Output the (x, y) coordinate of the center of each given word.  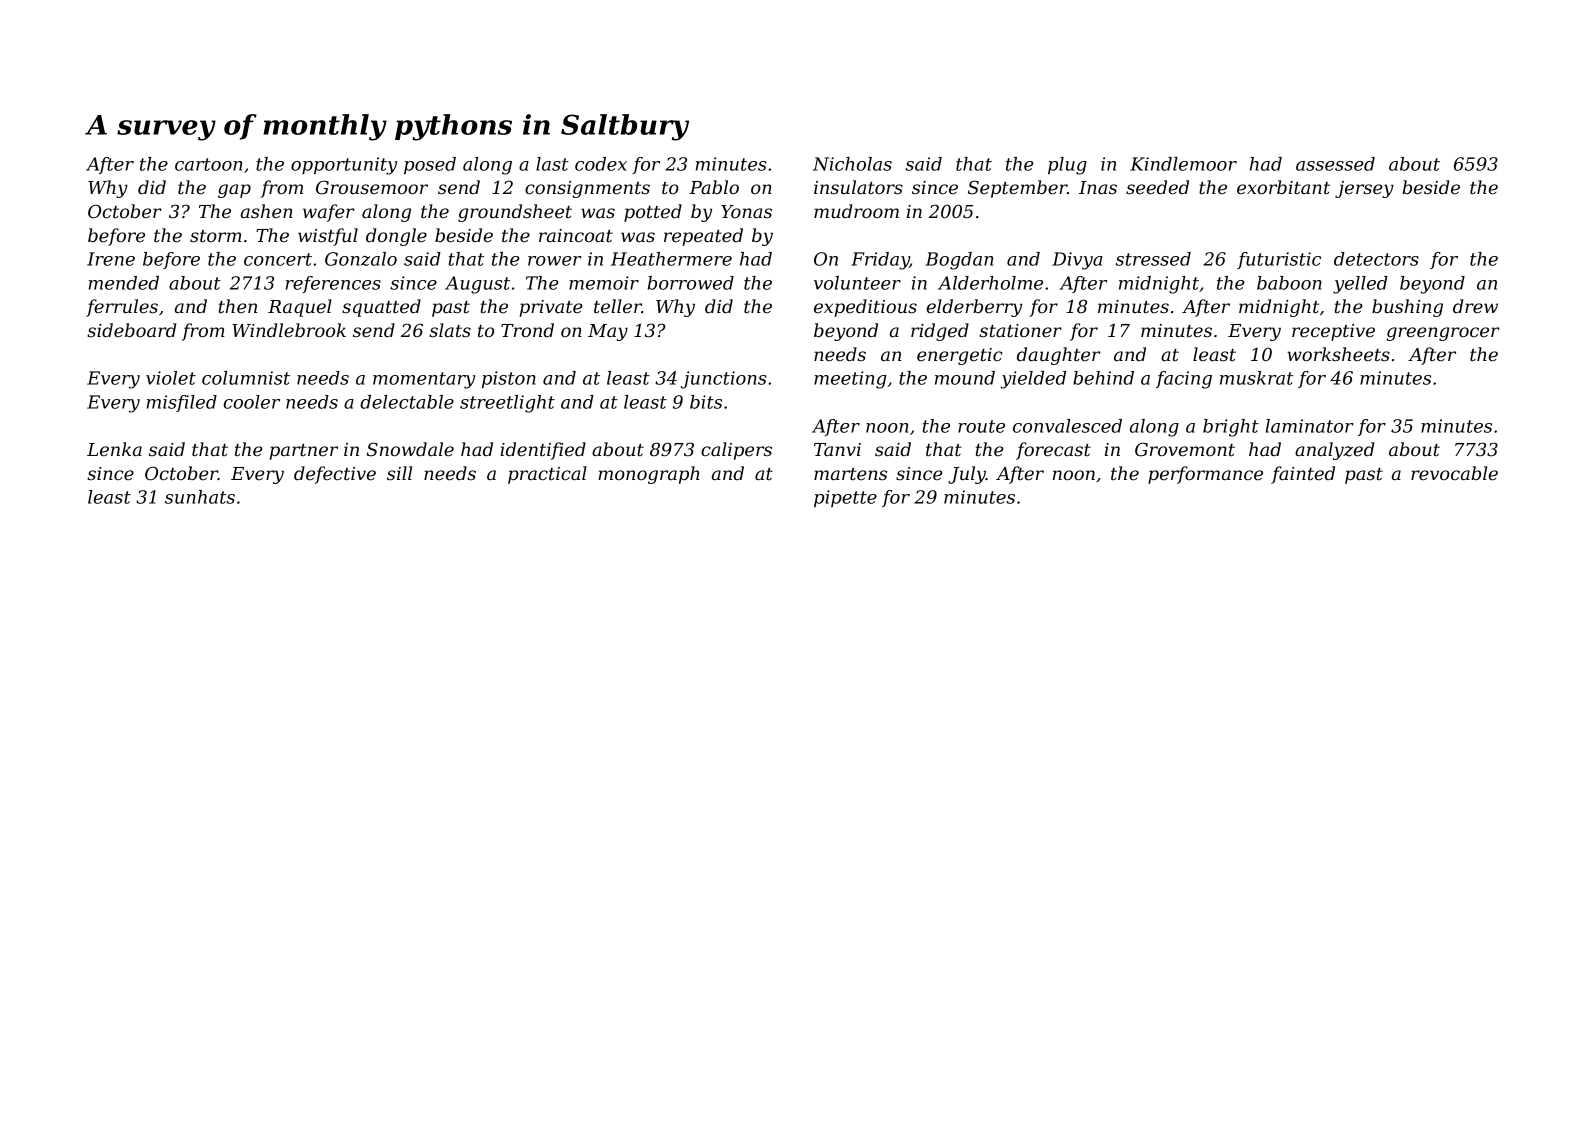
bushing (1407, 308)
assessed (1335, 164)
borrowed (691, 283)
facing (1184, 380)
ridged (940, 332)
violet (171, 378)
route (981, 426)
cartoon (208, 164)
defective (335, 475)
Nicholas (852, 164)
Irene (111, 259)
